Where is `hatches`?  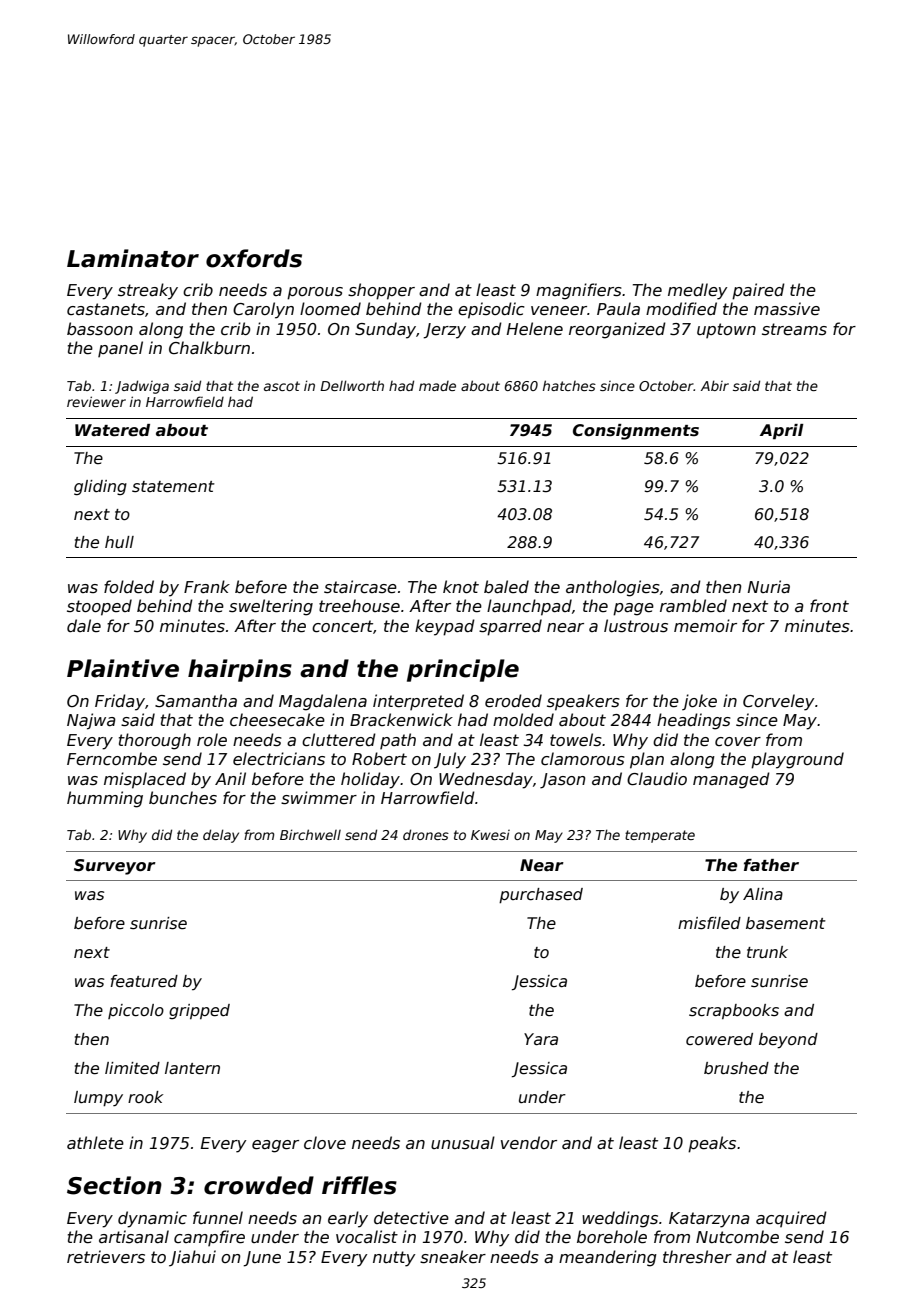
hatches is located at coordinates (569, 385).
